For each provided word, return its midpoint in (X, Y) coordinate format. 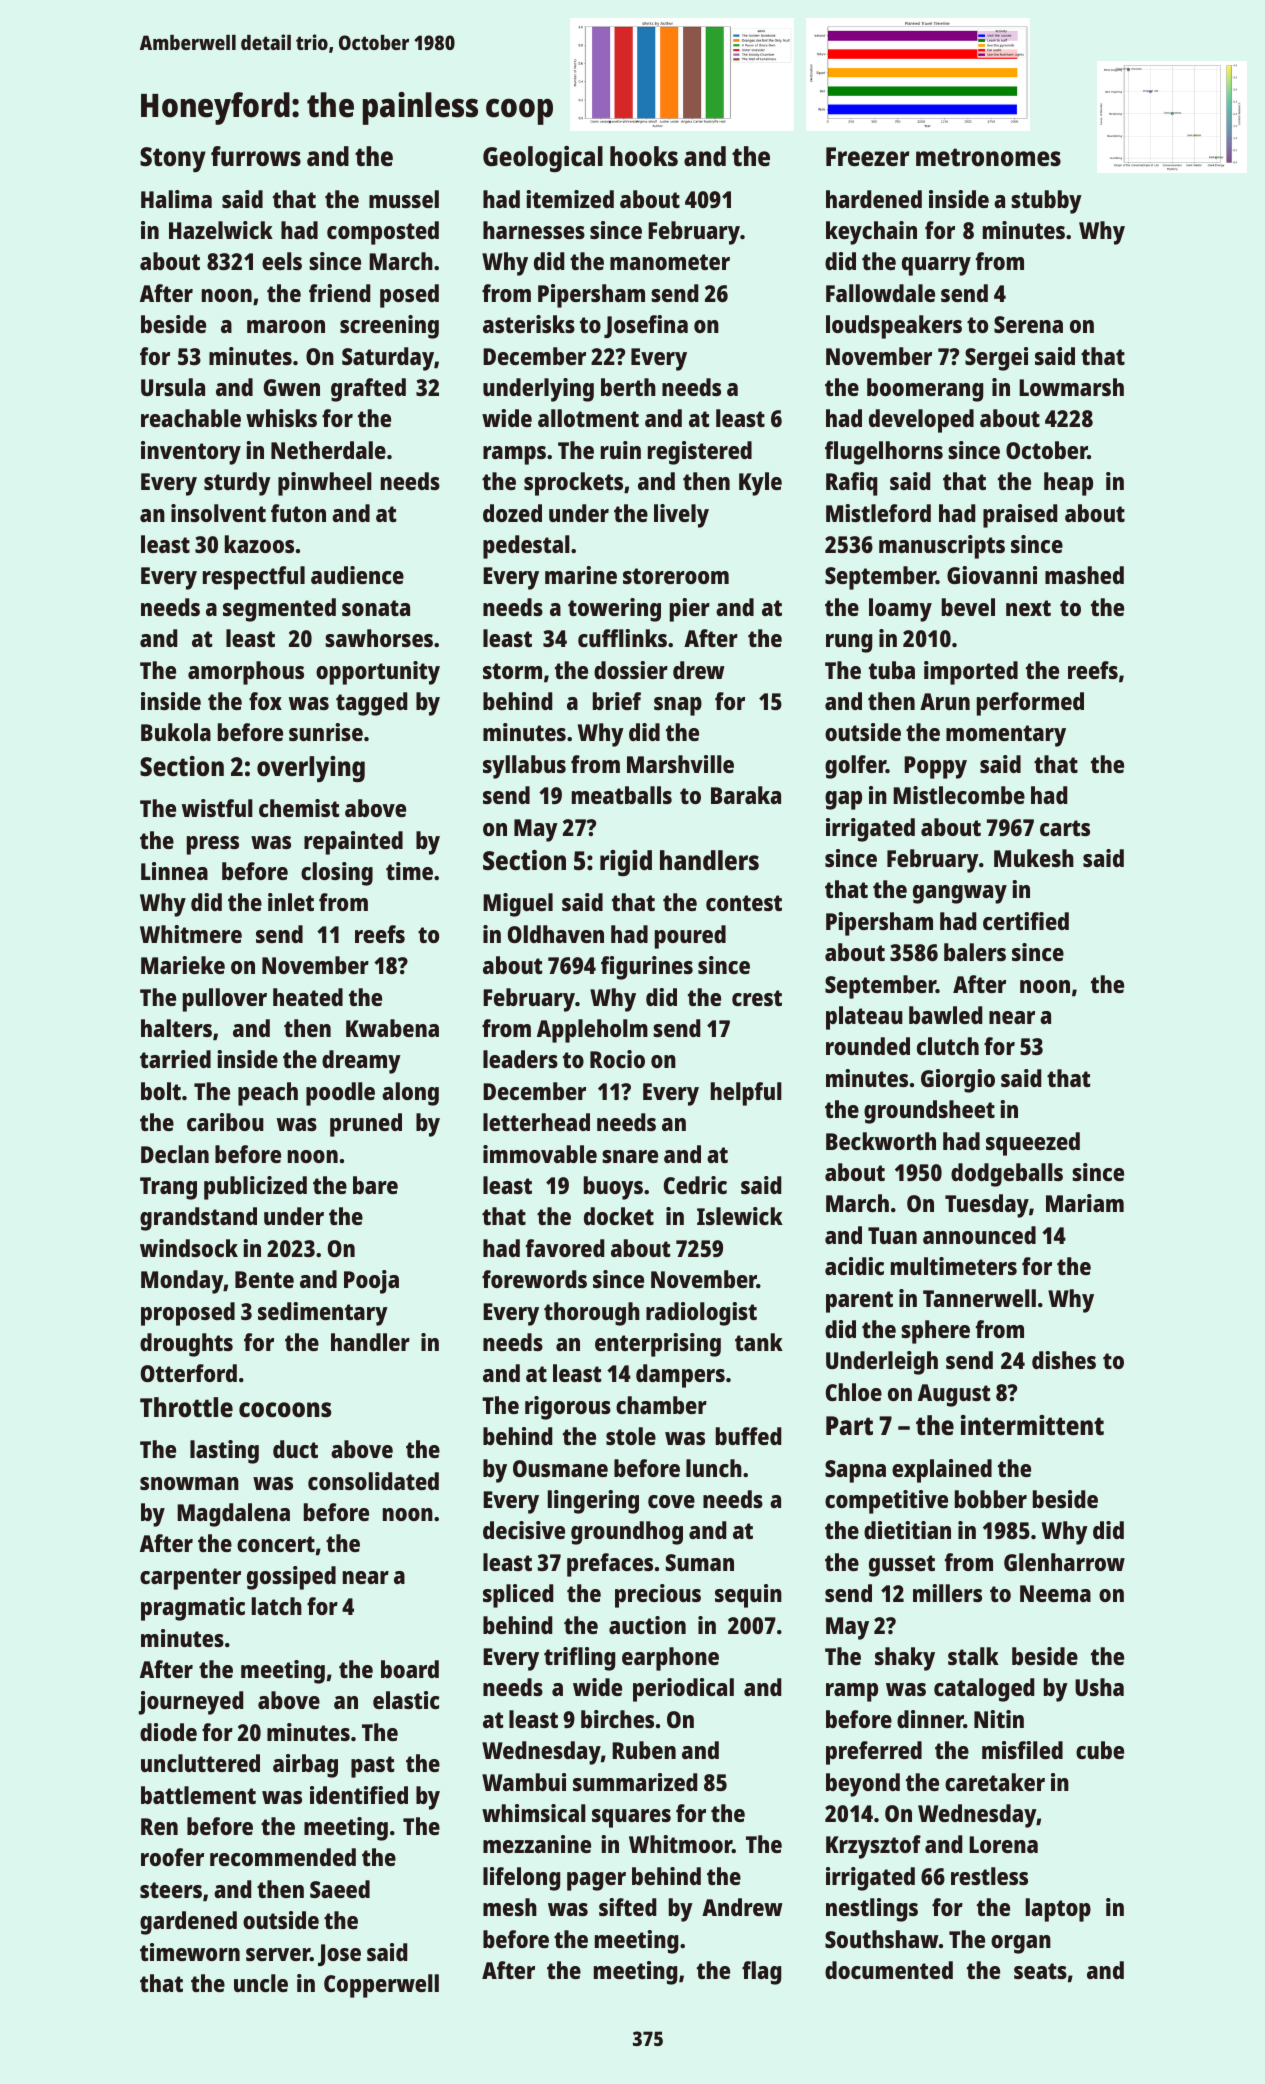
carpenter (190, 1579)
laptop (1058, 1910)
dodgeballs (1007, 1175)
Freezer (867, 157)
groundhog (627, 1533)
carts (1065, 828)
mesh (510, 1907)
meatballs (622, 795)
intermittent (1032, 1425)
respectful (254, 578)
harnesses (534, 230)
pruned (366, 1125)
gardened (188, 1923)
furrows (256, 156)
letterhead (536, 1122)
